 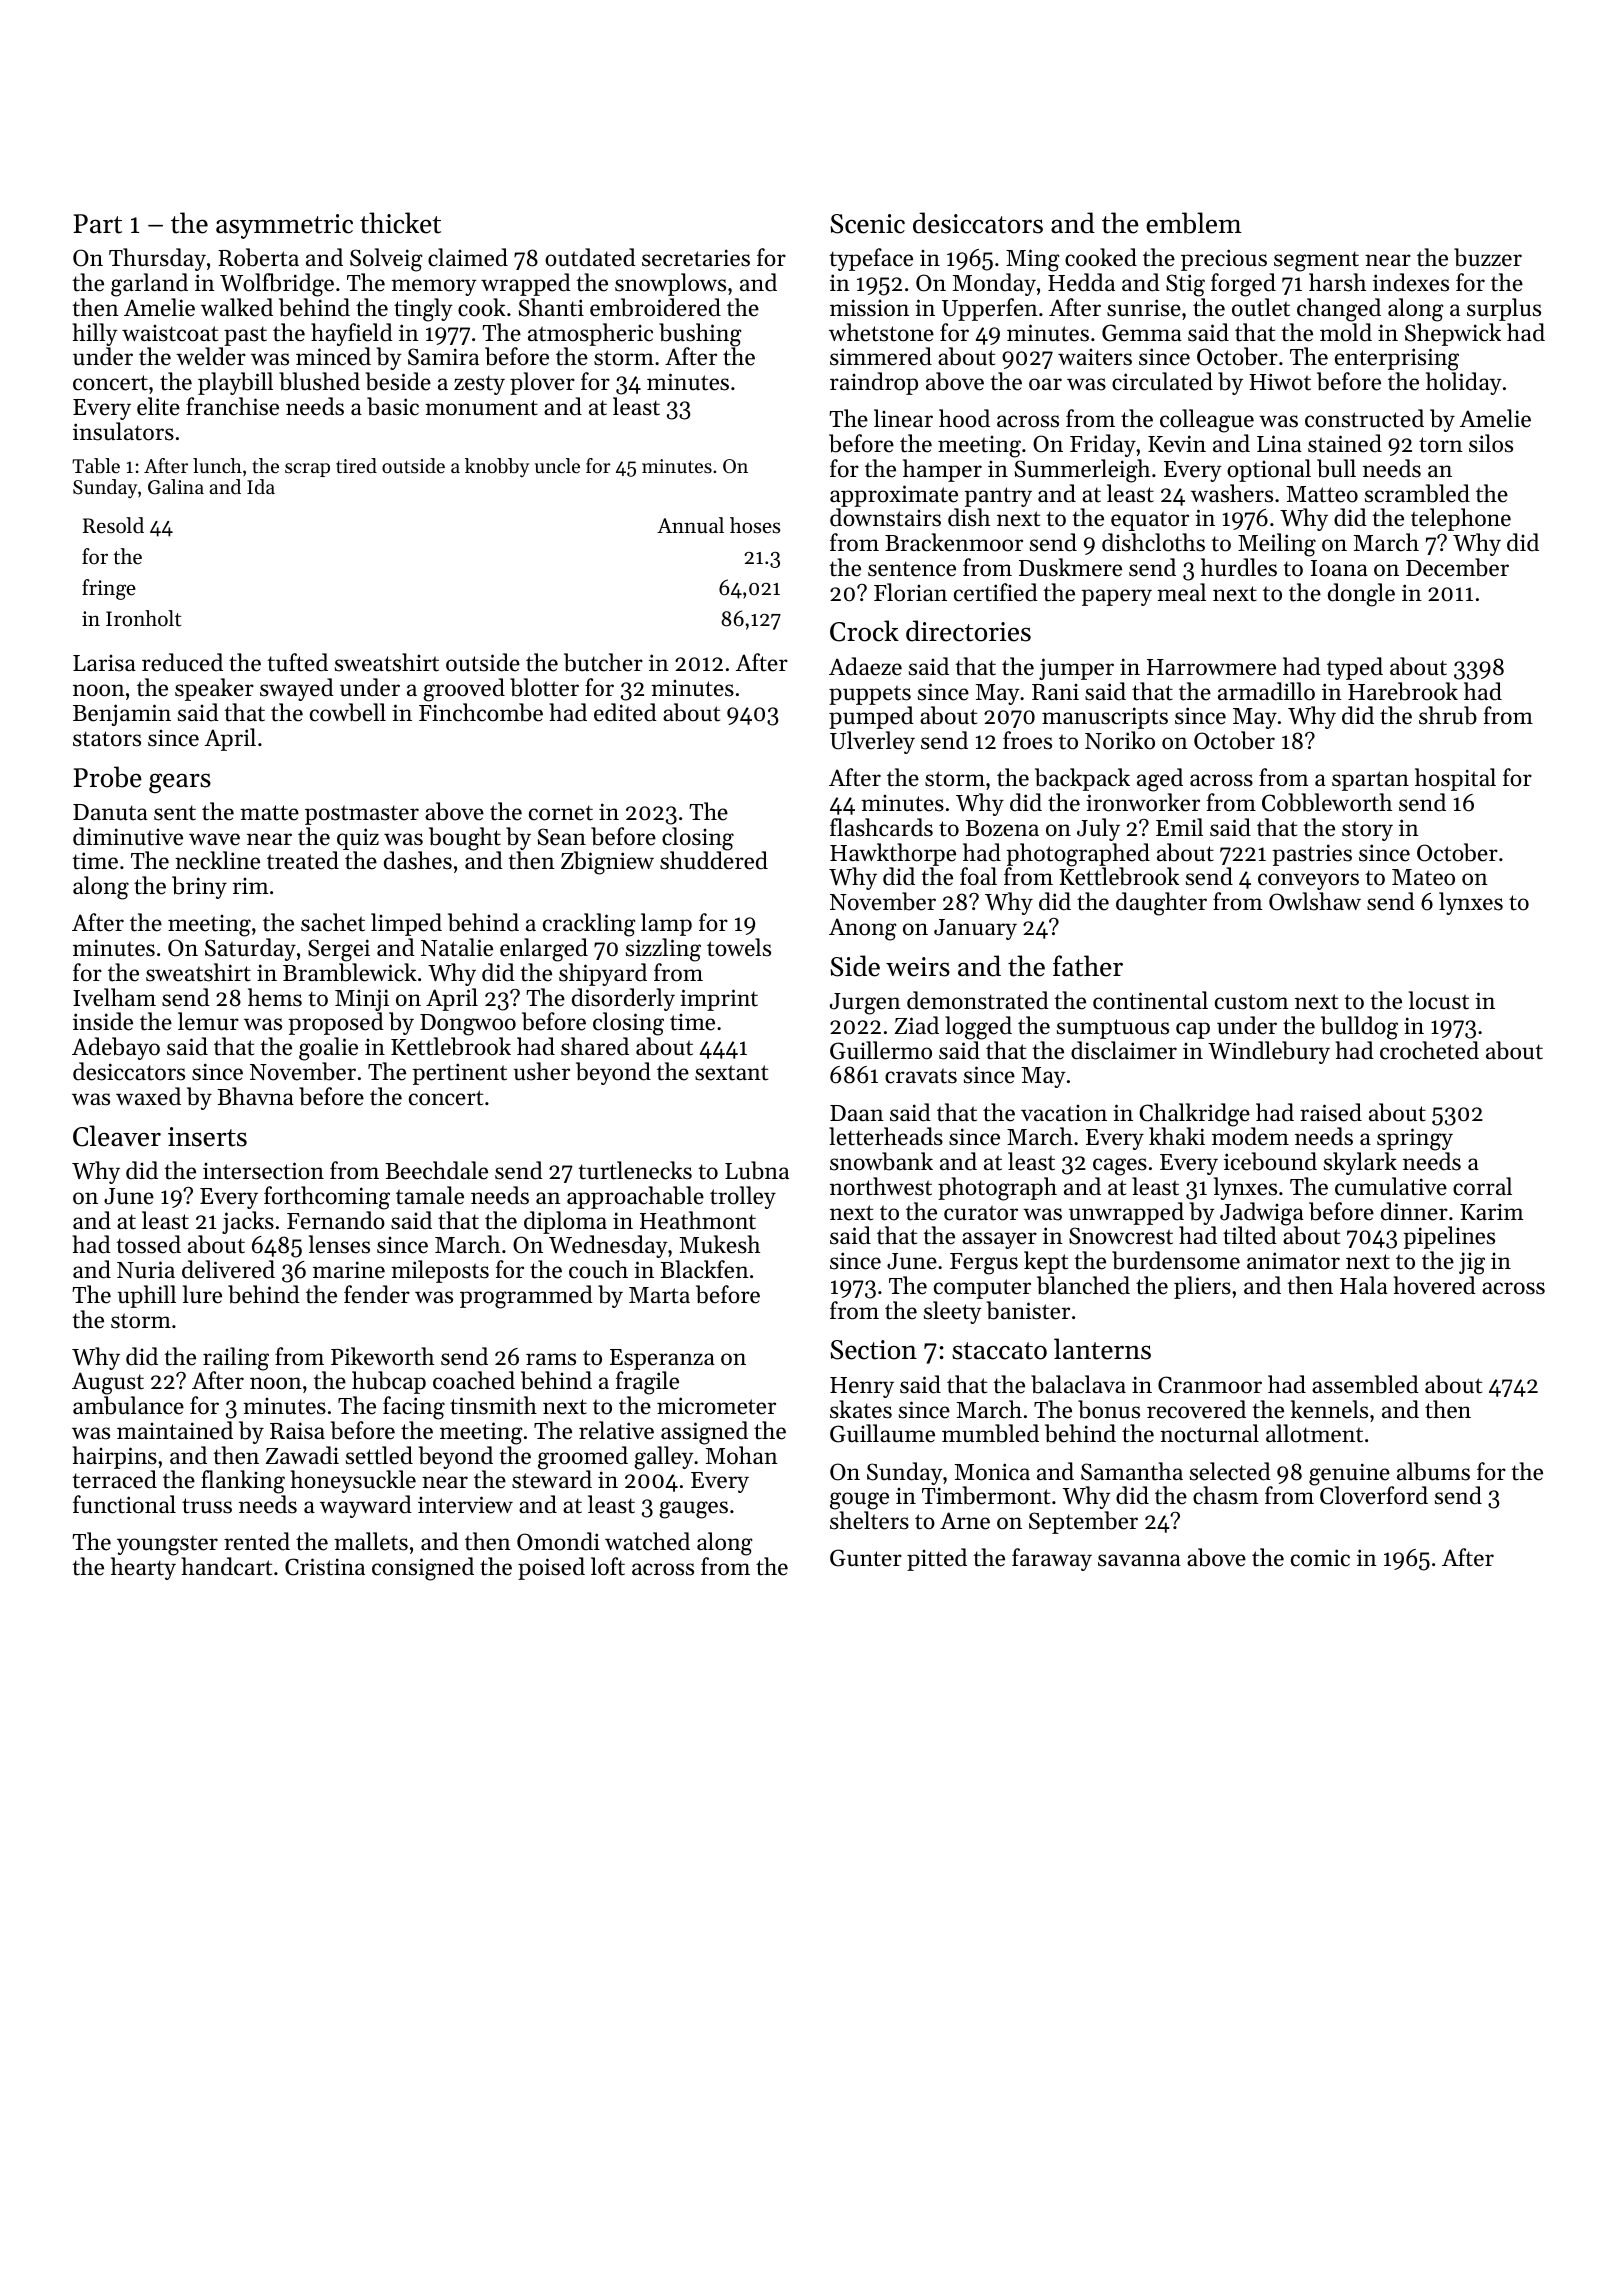 What do you see at coordinates (1461, 519) in the document?
I see `telephone` at bounding box center [1461, 519].
